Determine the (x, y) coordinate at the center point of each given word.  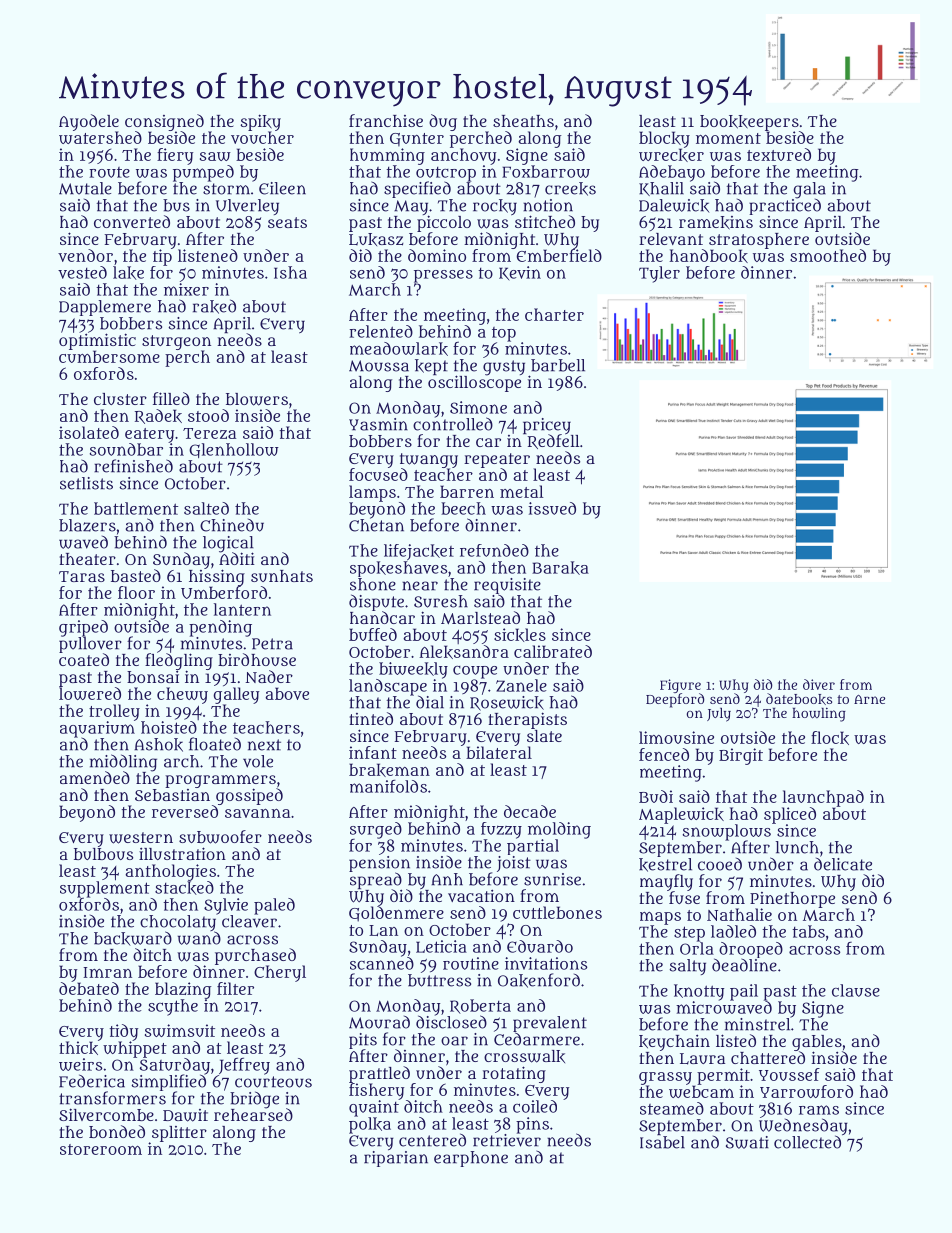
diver (819, 684)
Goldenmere (396, 914)
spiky (261, 122)
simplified (168, 1083)
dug (443, 122)
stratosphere (759, 241)
